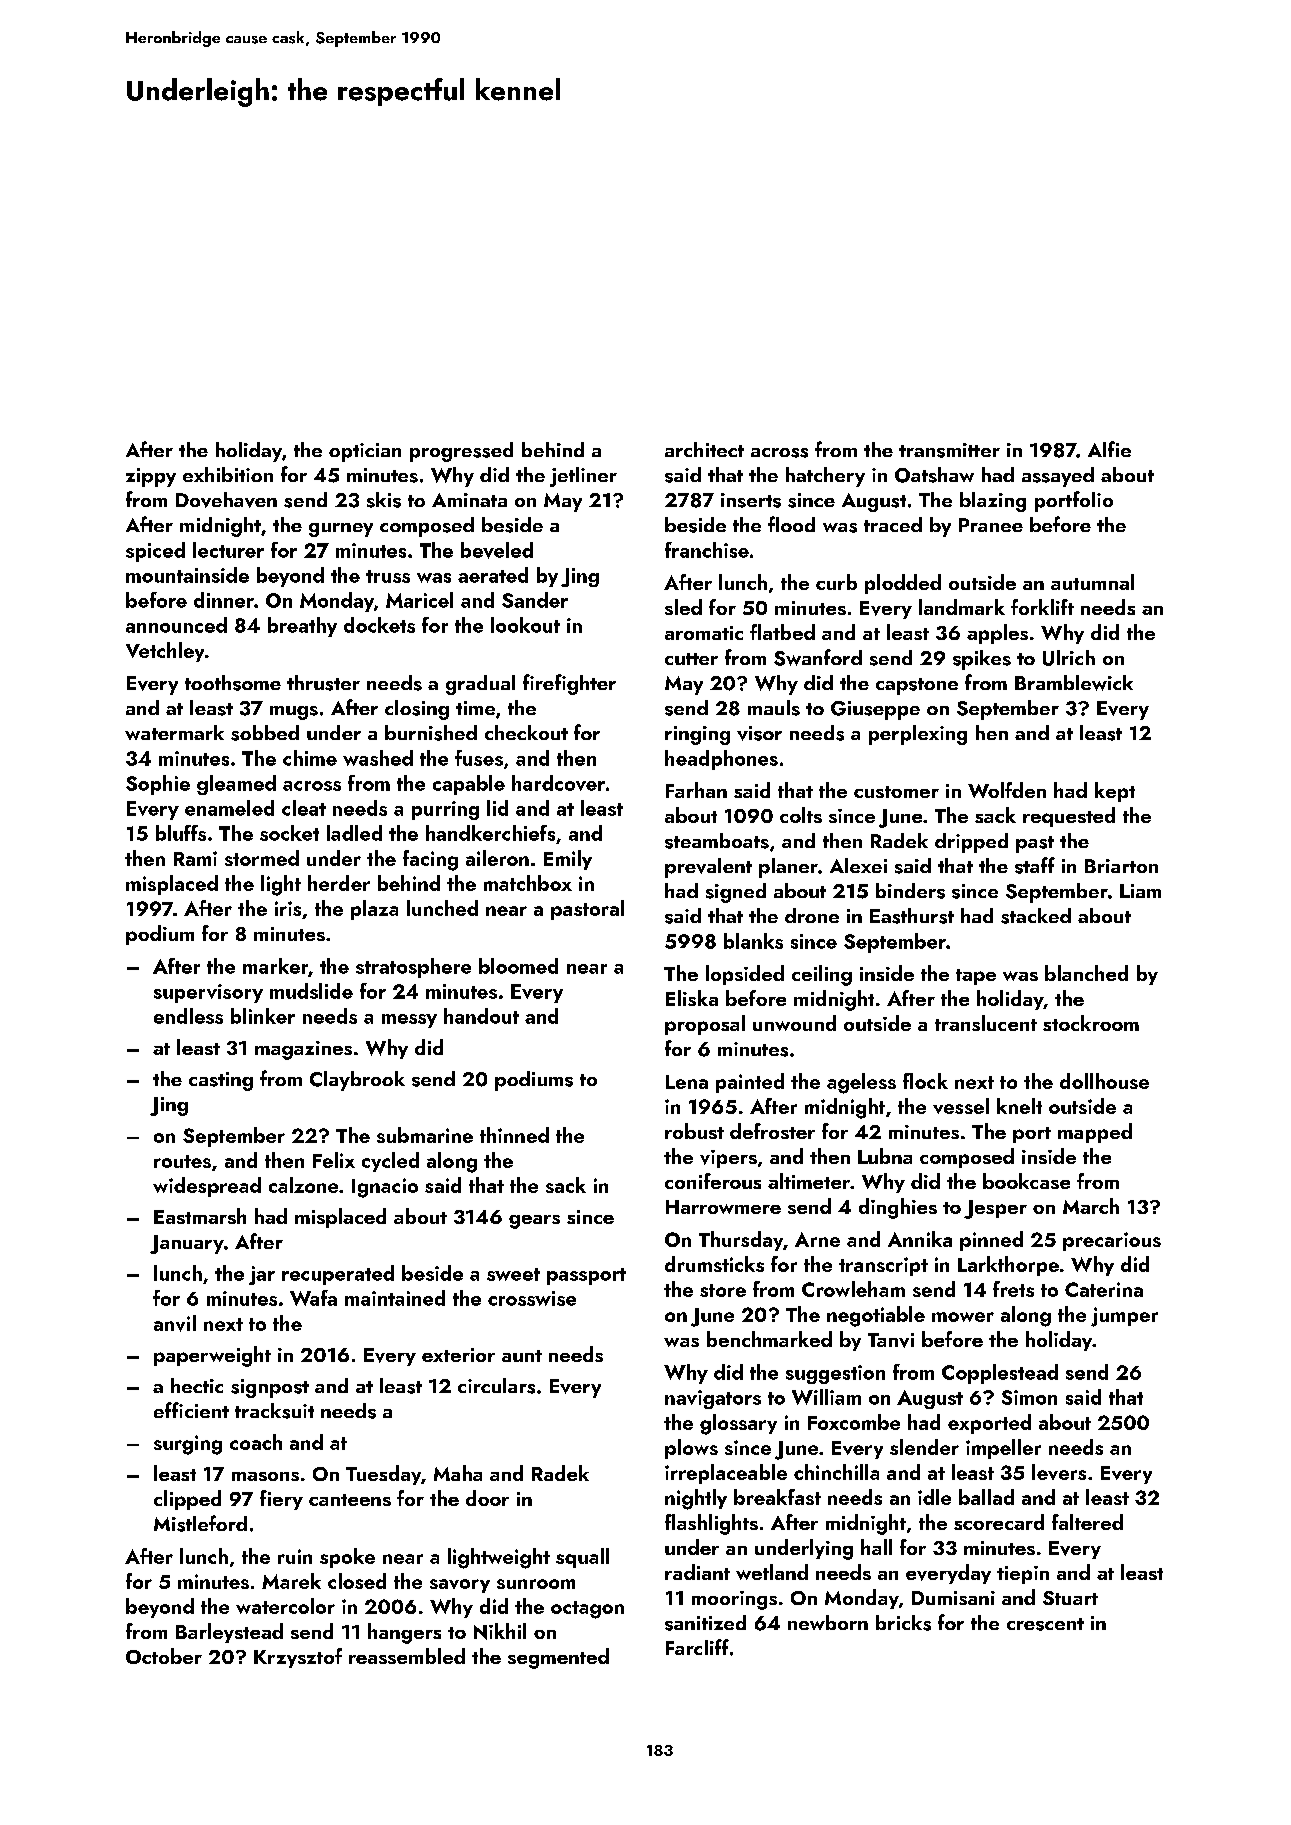 The image size is (1291, 1825). I want to click on Lubna, so click(885, 1156).
